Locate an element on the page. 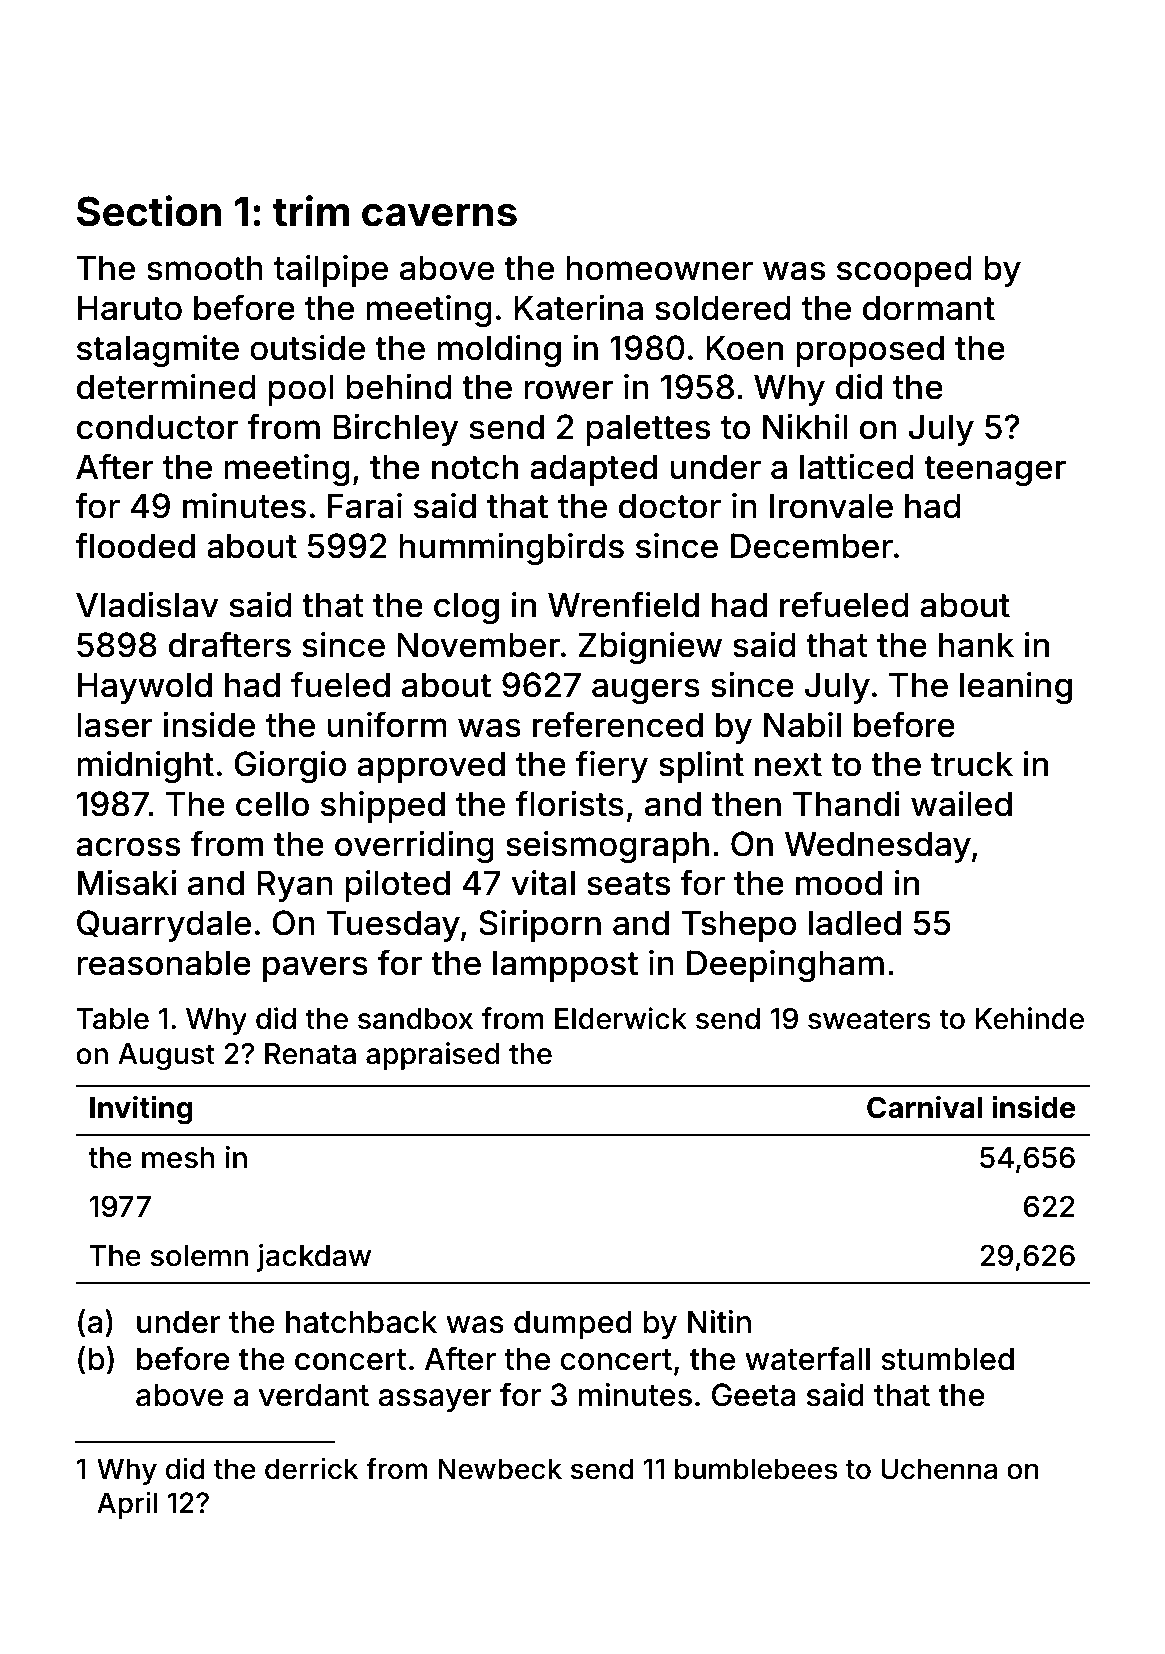 The image size is (1165, 1654). April is located at coordinates (127, 1505).
